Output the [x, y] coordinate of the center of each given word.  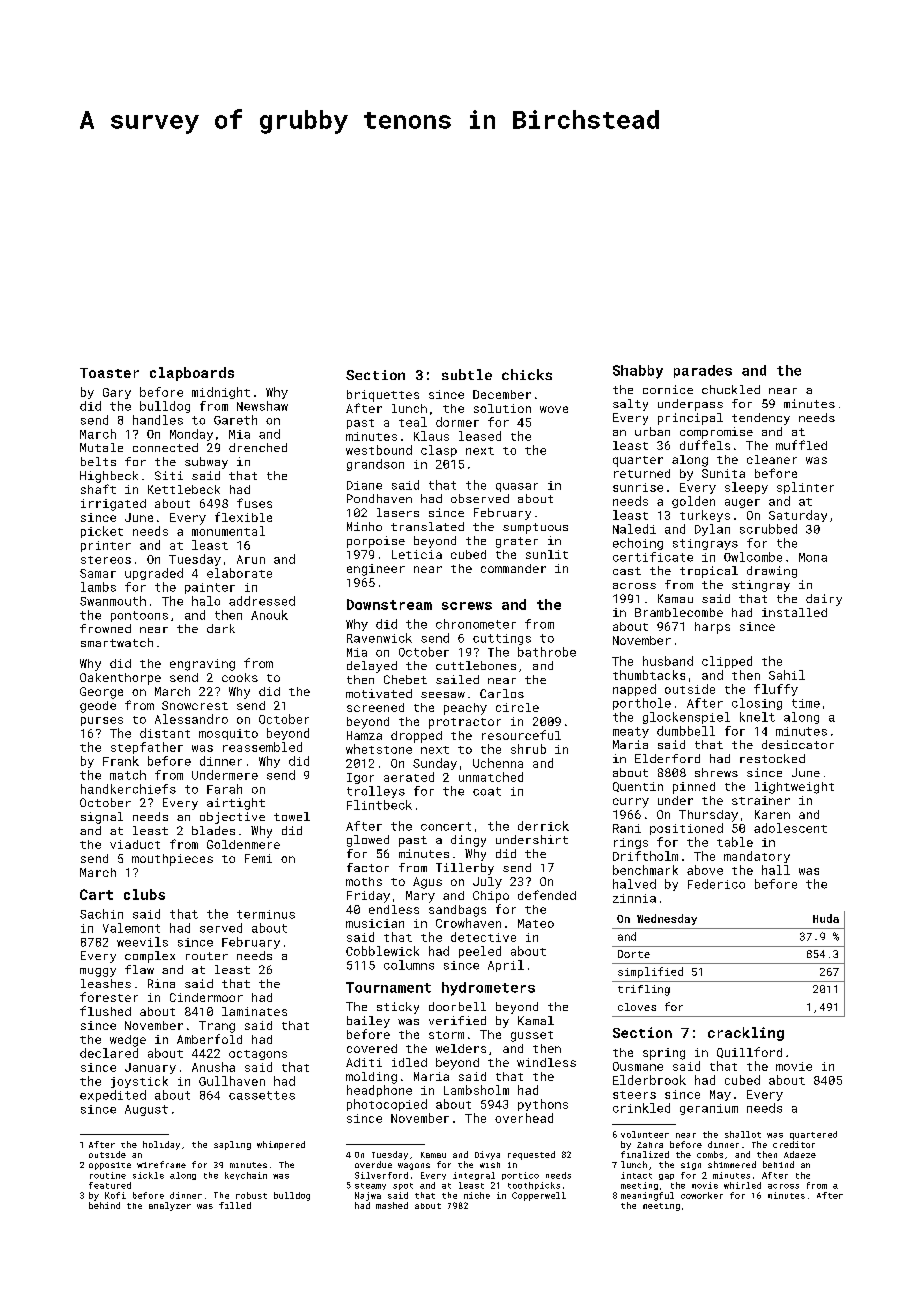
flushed [105, 1011]
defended [547, 895]
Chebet [405, 679]
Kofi [115, 1195]
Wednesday [667, 919]
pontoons [139, 616]
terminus [266, 914]
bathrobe [547, 652]
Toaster [109, 373]
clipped [727, 662]
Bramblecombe [679, 612]
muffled [801, 445]
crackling [746, 1034]
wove [554, 409]
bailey [368, 1022]
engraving [202, 665]
